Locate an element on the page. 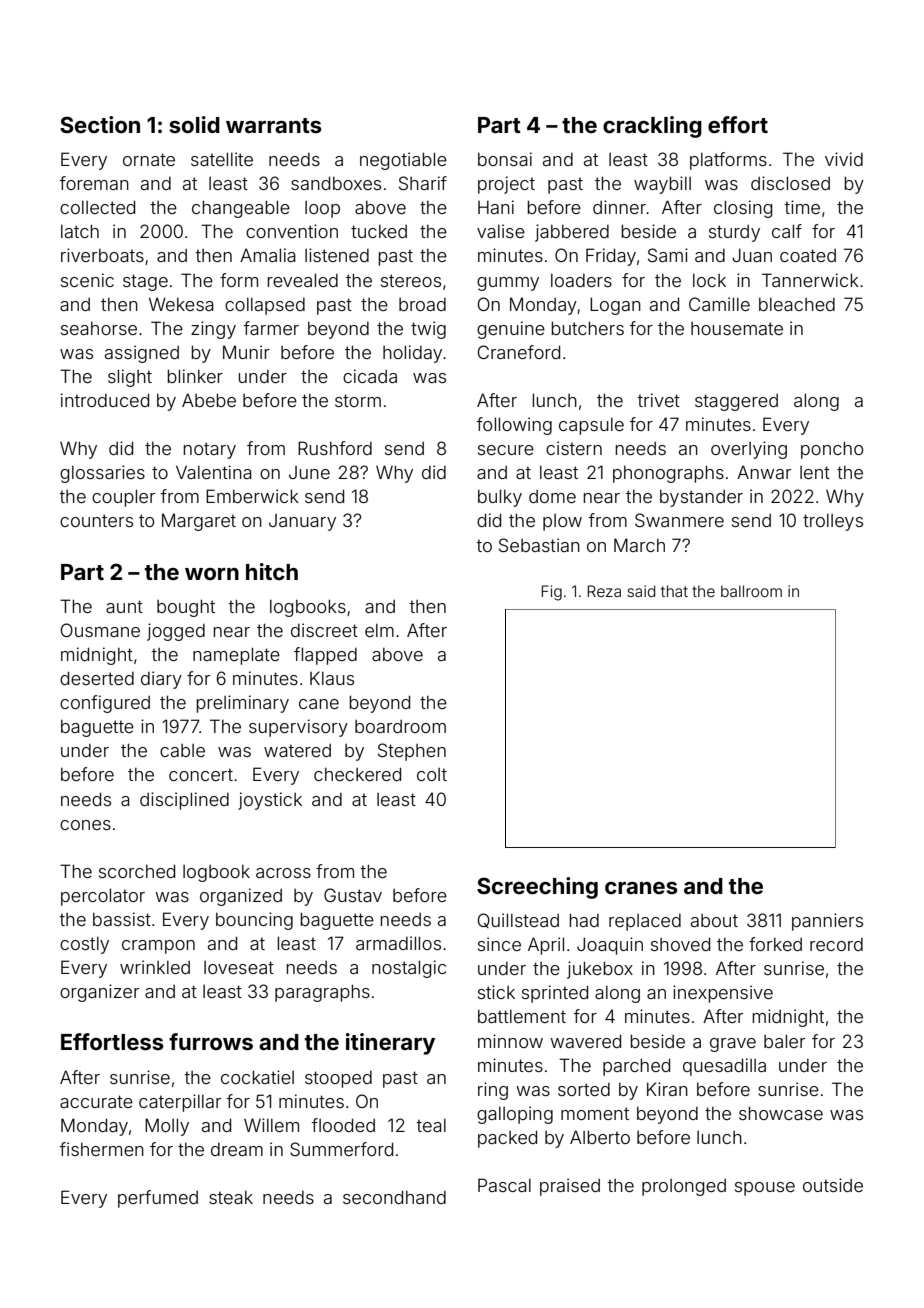 The image size is (924, 1308). ballroom is located at coordinates (751, 591).
